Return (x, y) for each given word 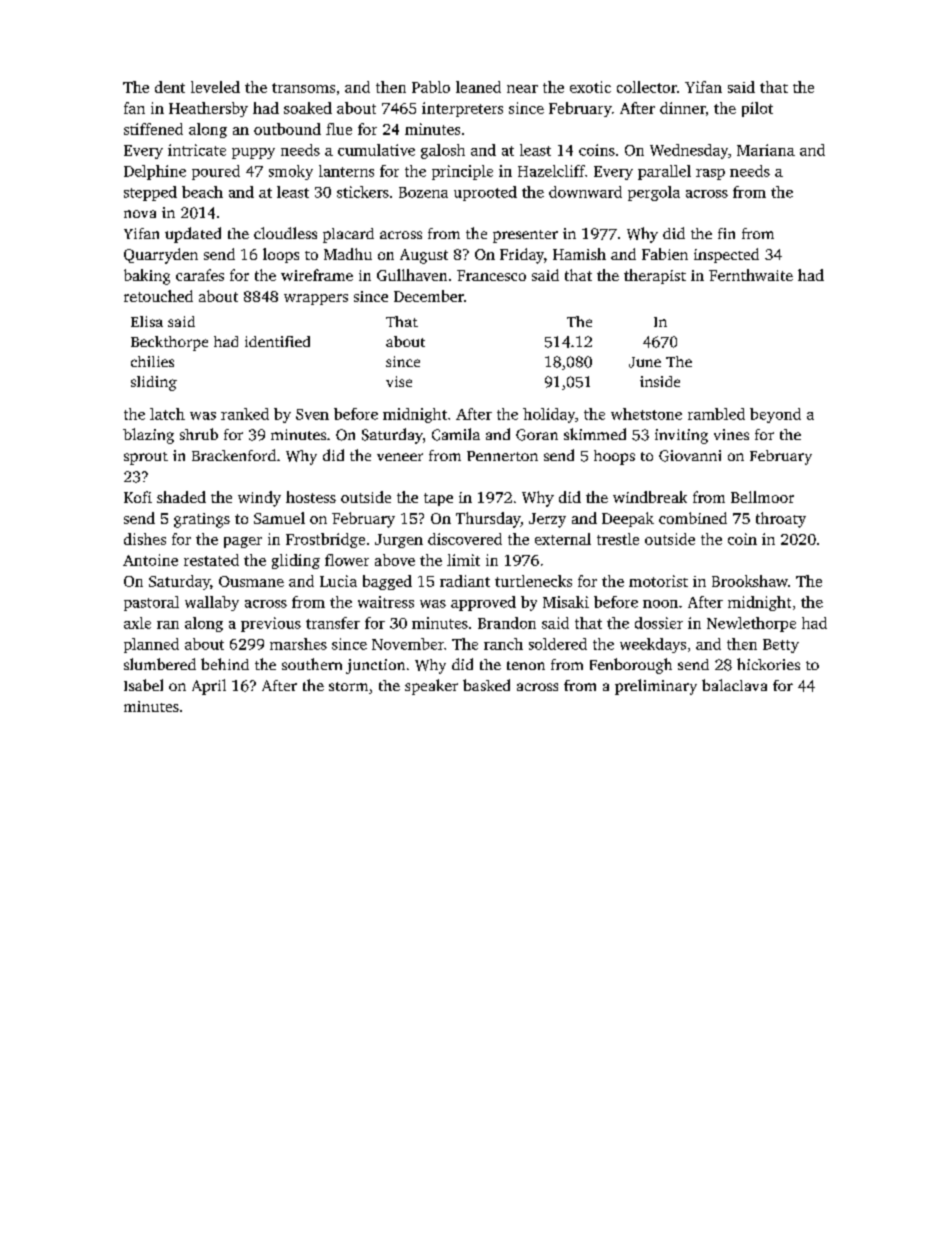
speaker (431, 687)
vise (399, 381)
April (209, 687)
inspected (726, 255)
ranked (245, 414)
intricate (197, 150)
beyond (775, 415)
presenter (525, 236)
